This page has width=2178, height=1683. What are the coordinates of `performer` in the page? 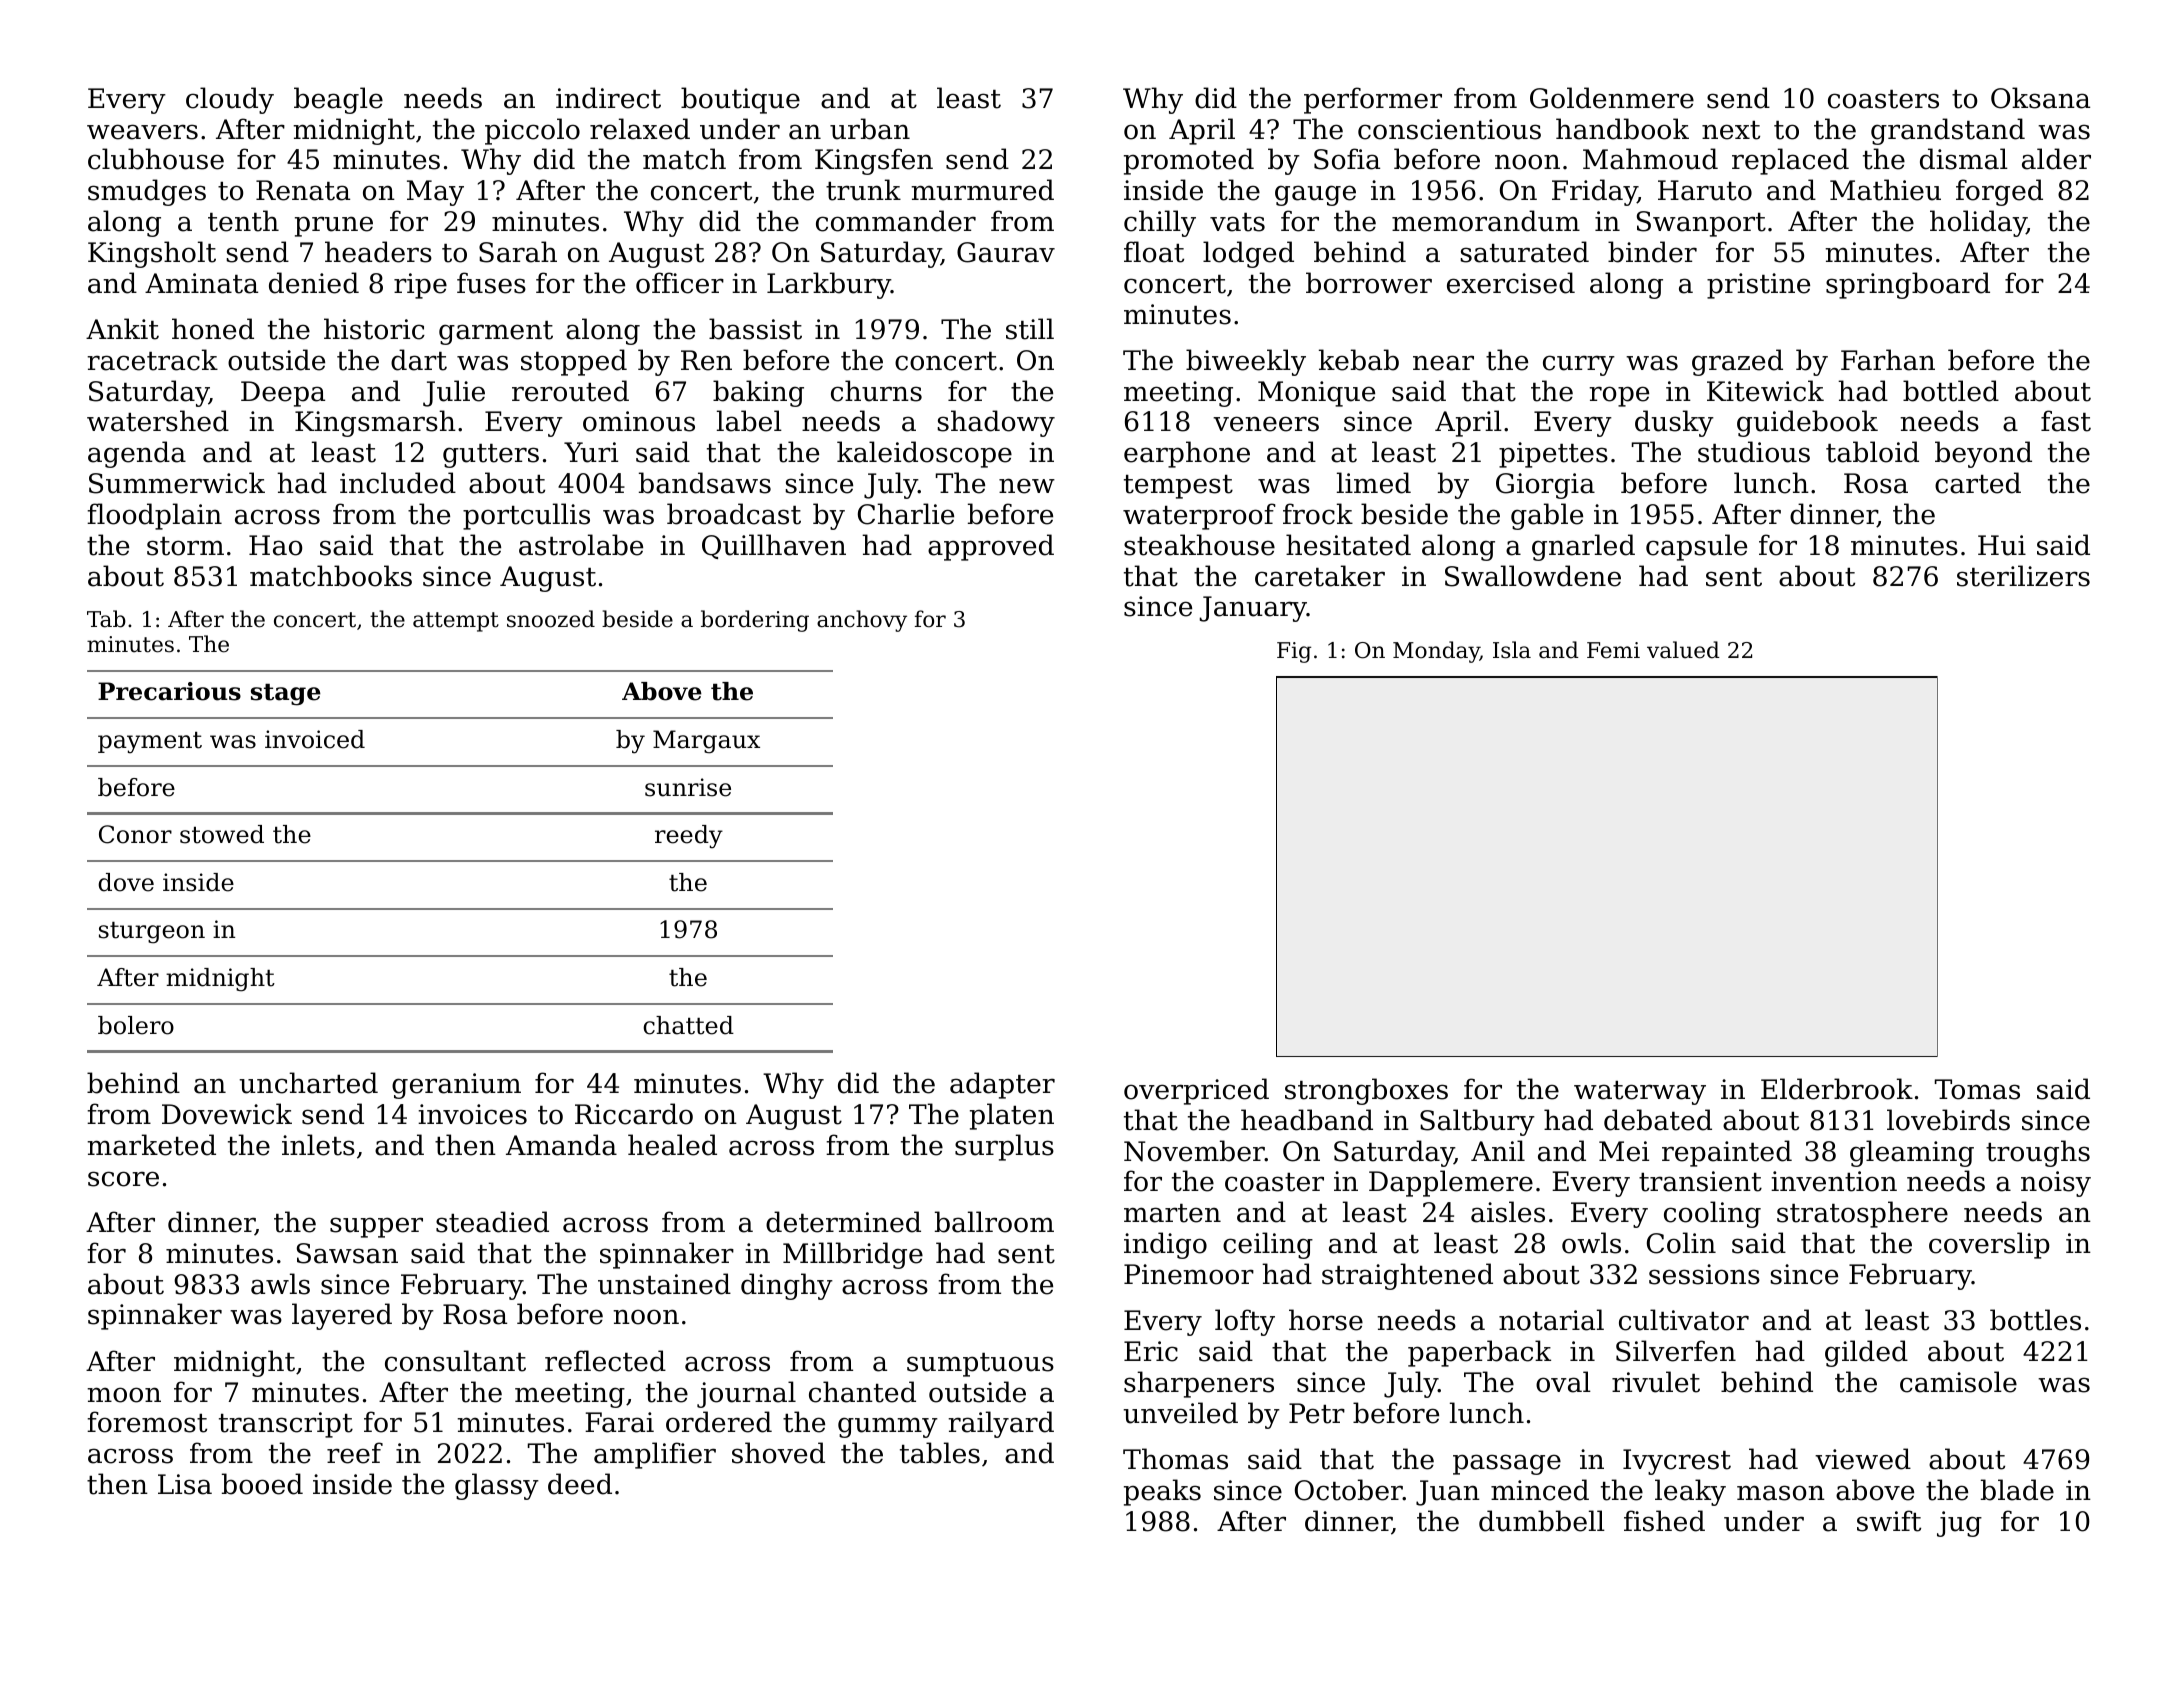 It's located at (1373, 100).
